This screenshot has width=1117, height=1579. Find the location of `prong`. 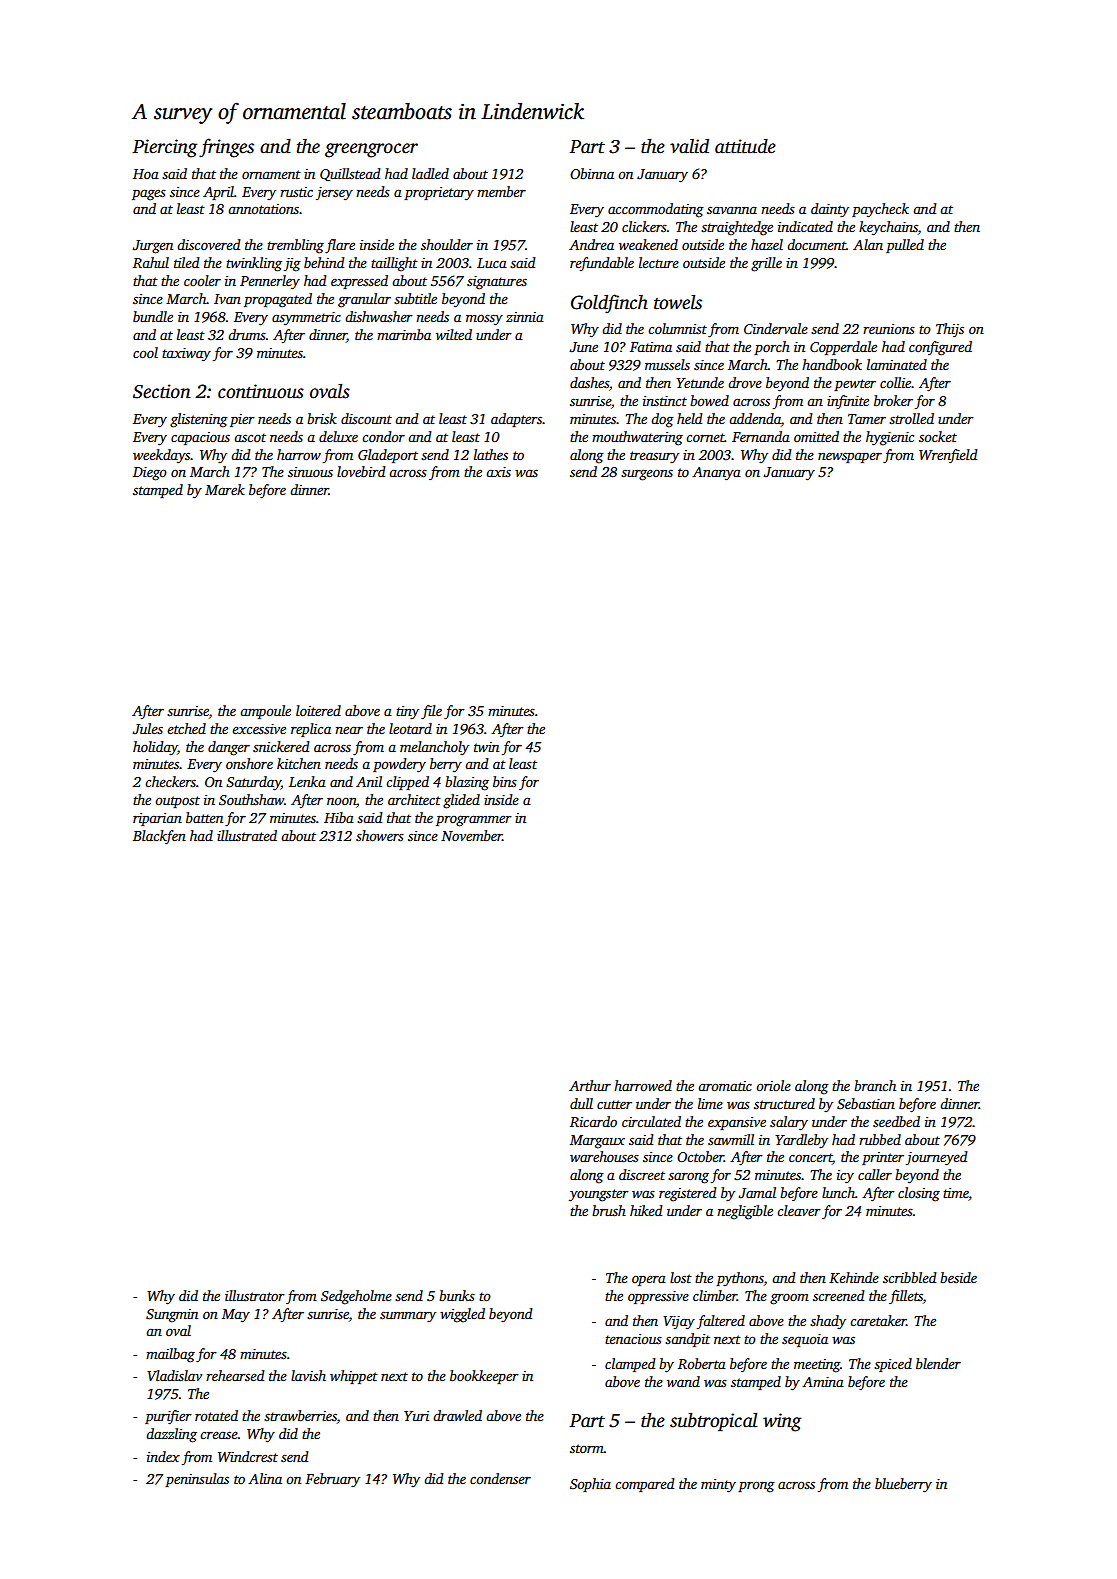

prong is located at coordinates (756, 1487).
